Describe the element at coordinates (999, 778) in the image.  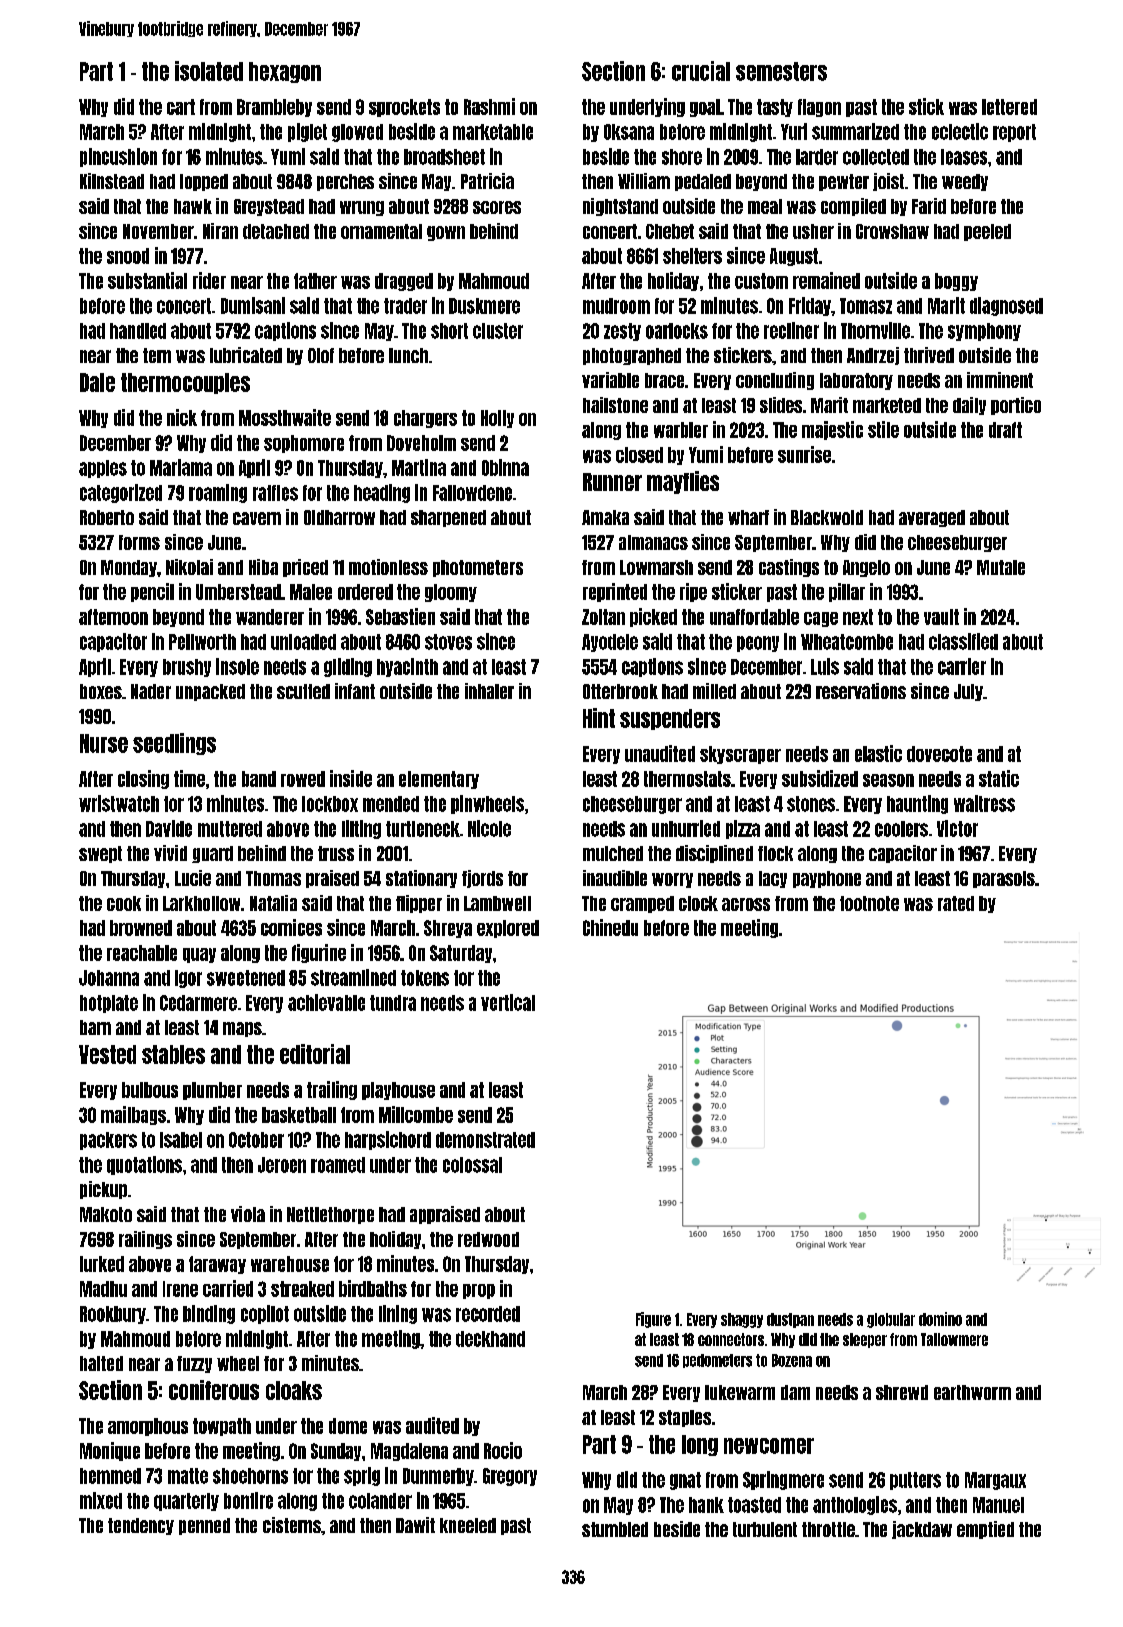
I see `static` at that location.
